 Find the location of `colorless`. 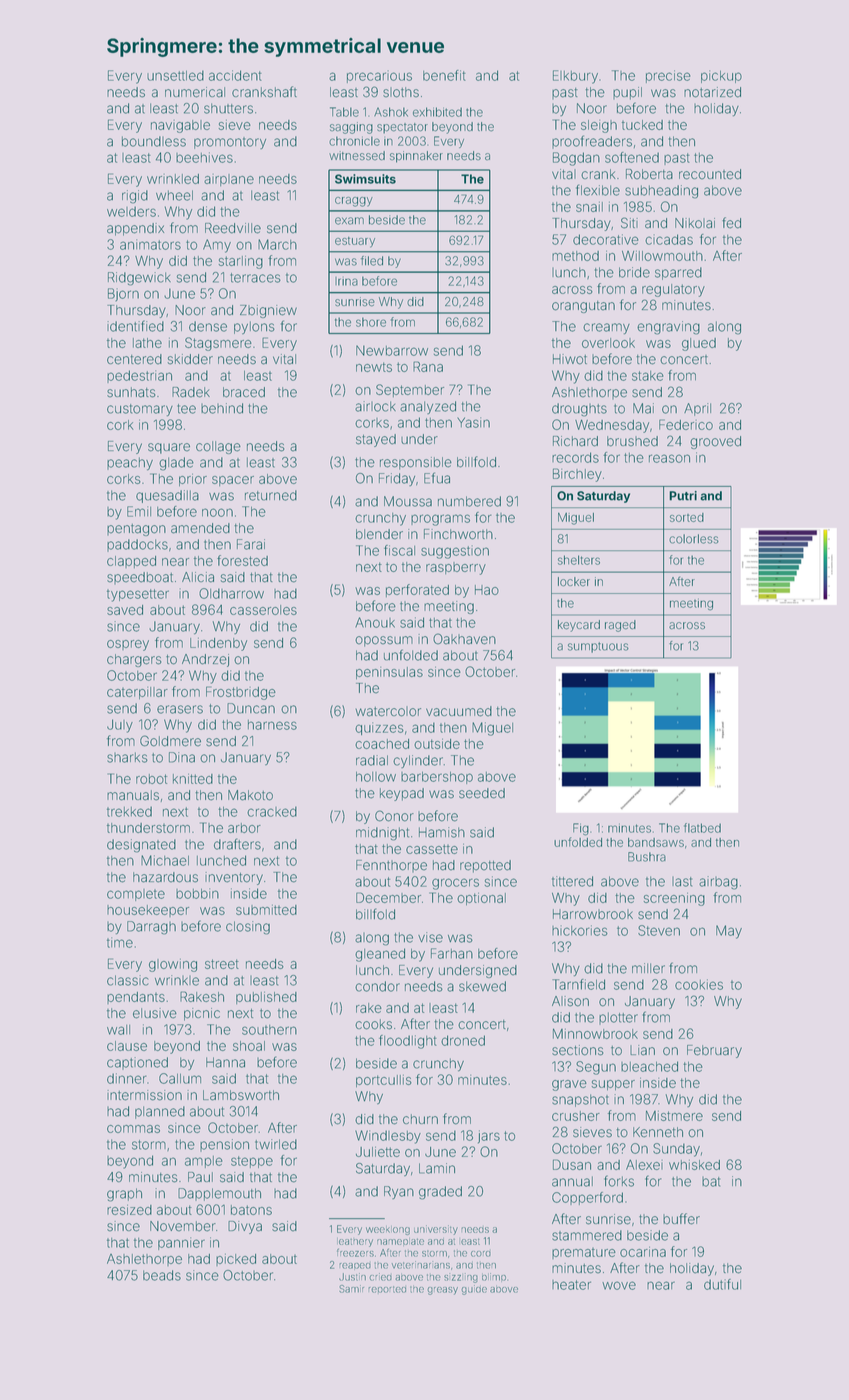

colorless is located at coordinates (694, 539).
